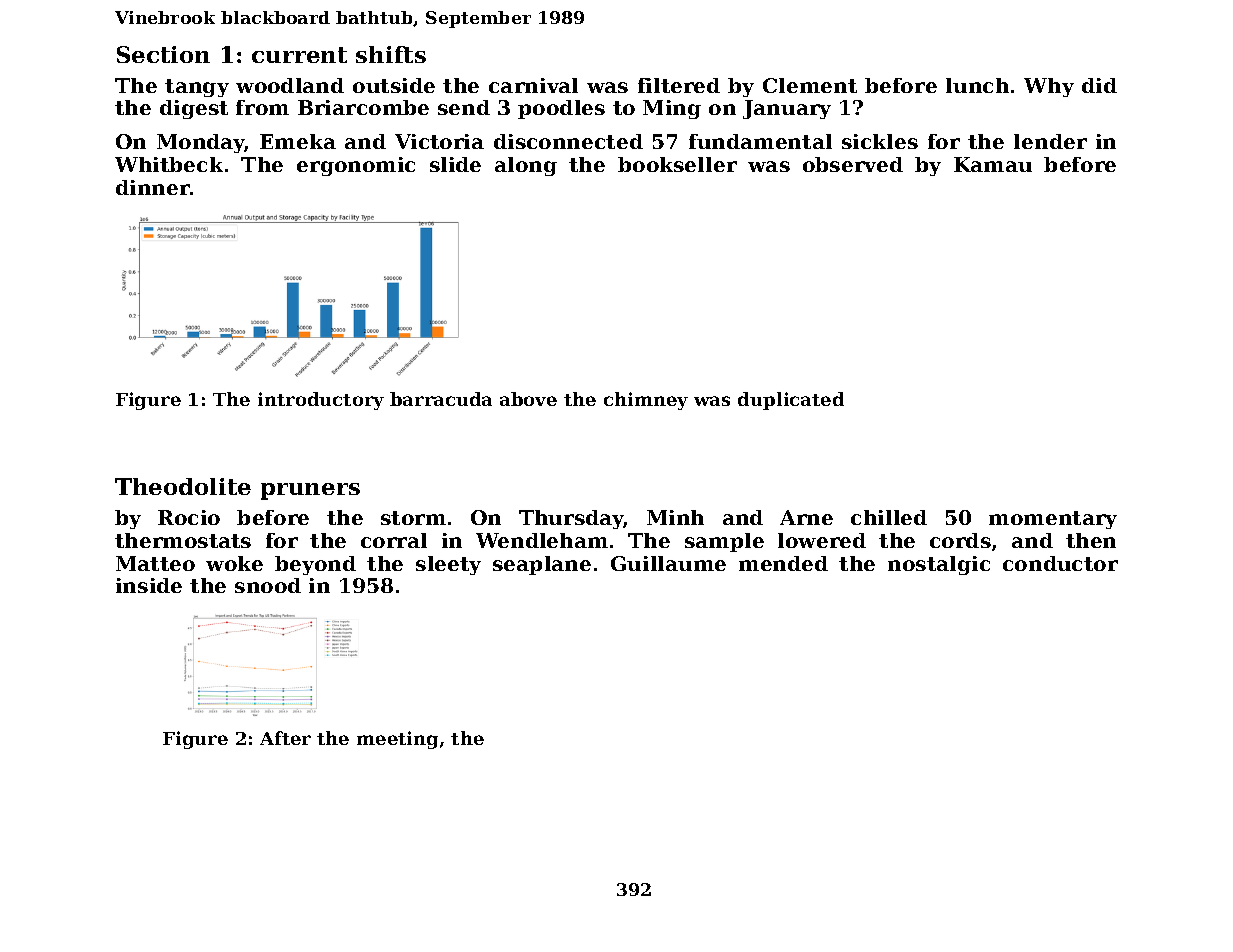  What do you see at coordinates (197, 88) in the screenshot?
I see `tangy` at bounding box center [197, 88].
